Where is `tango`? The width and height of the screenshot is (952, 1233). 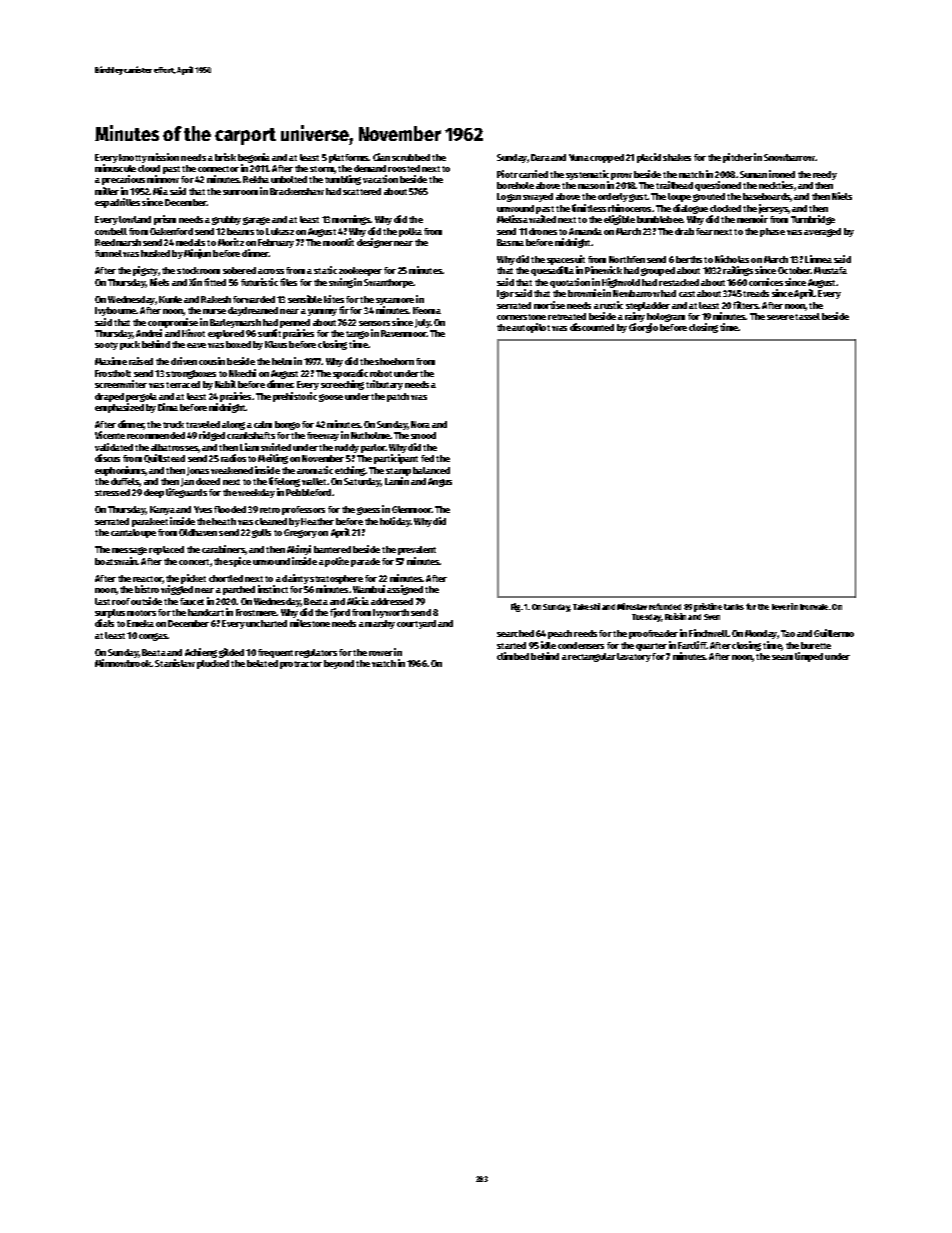
tango is located at coordinates (357, 335).
